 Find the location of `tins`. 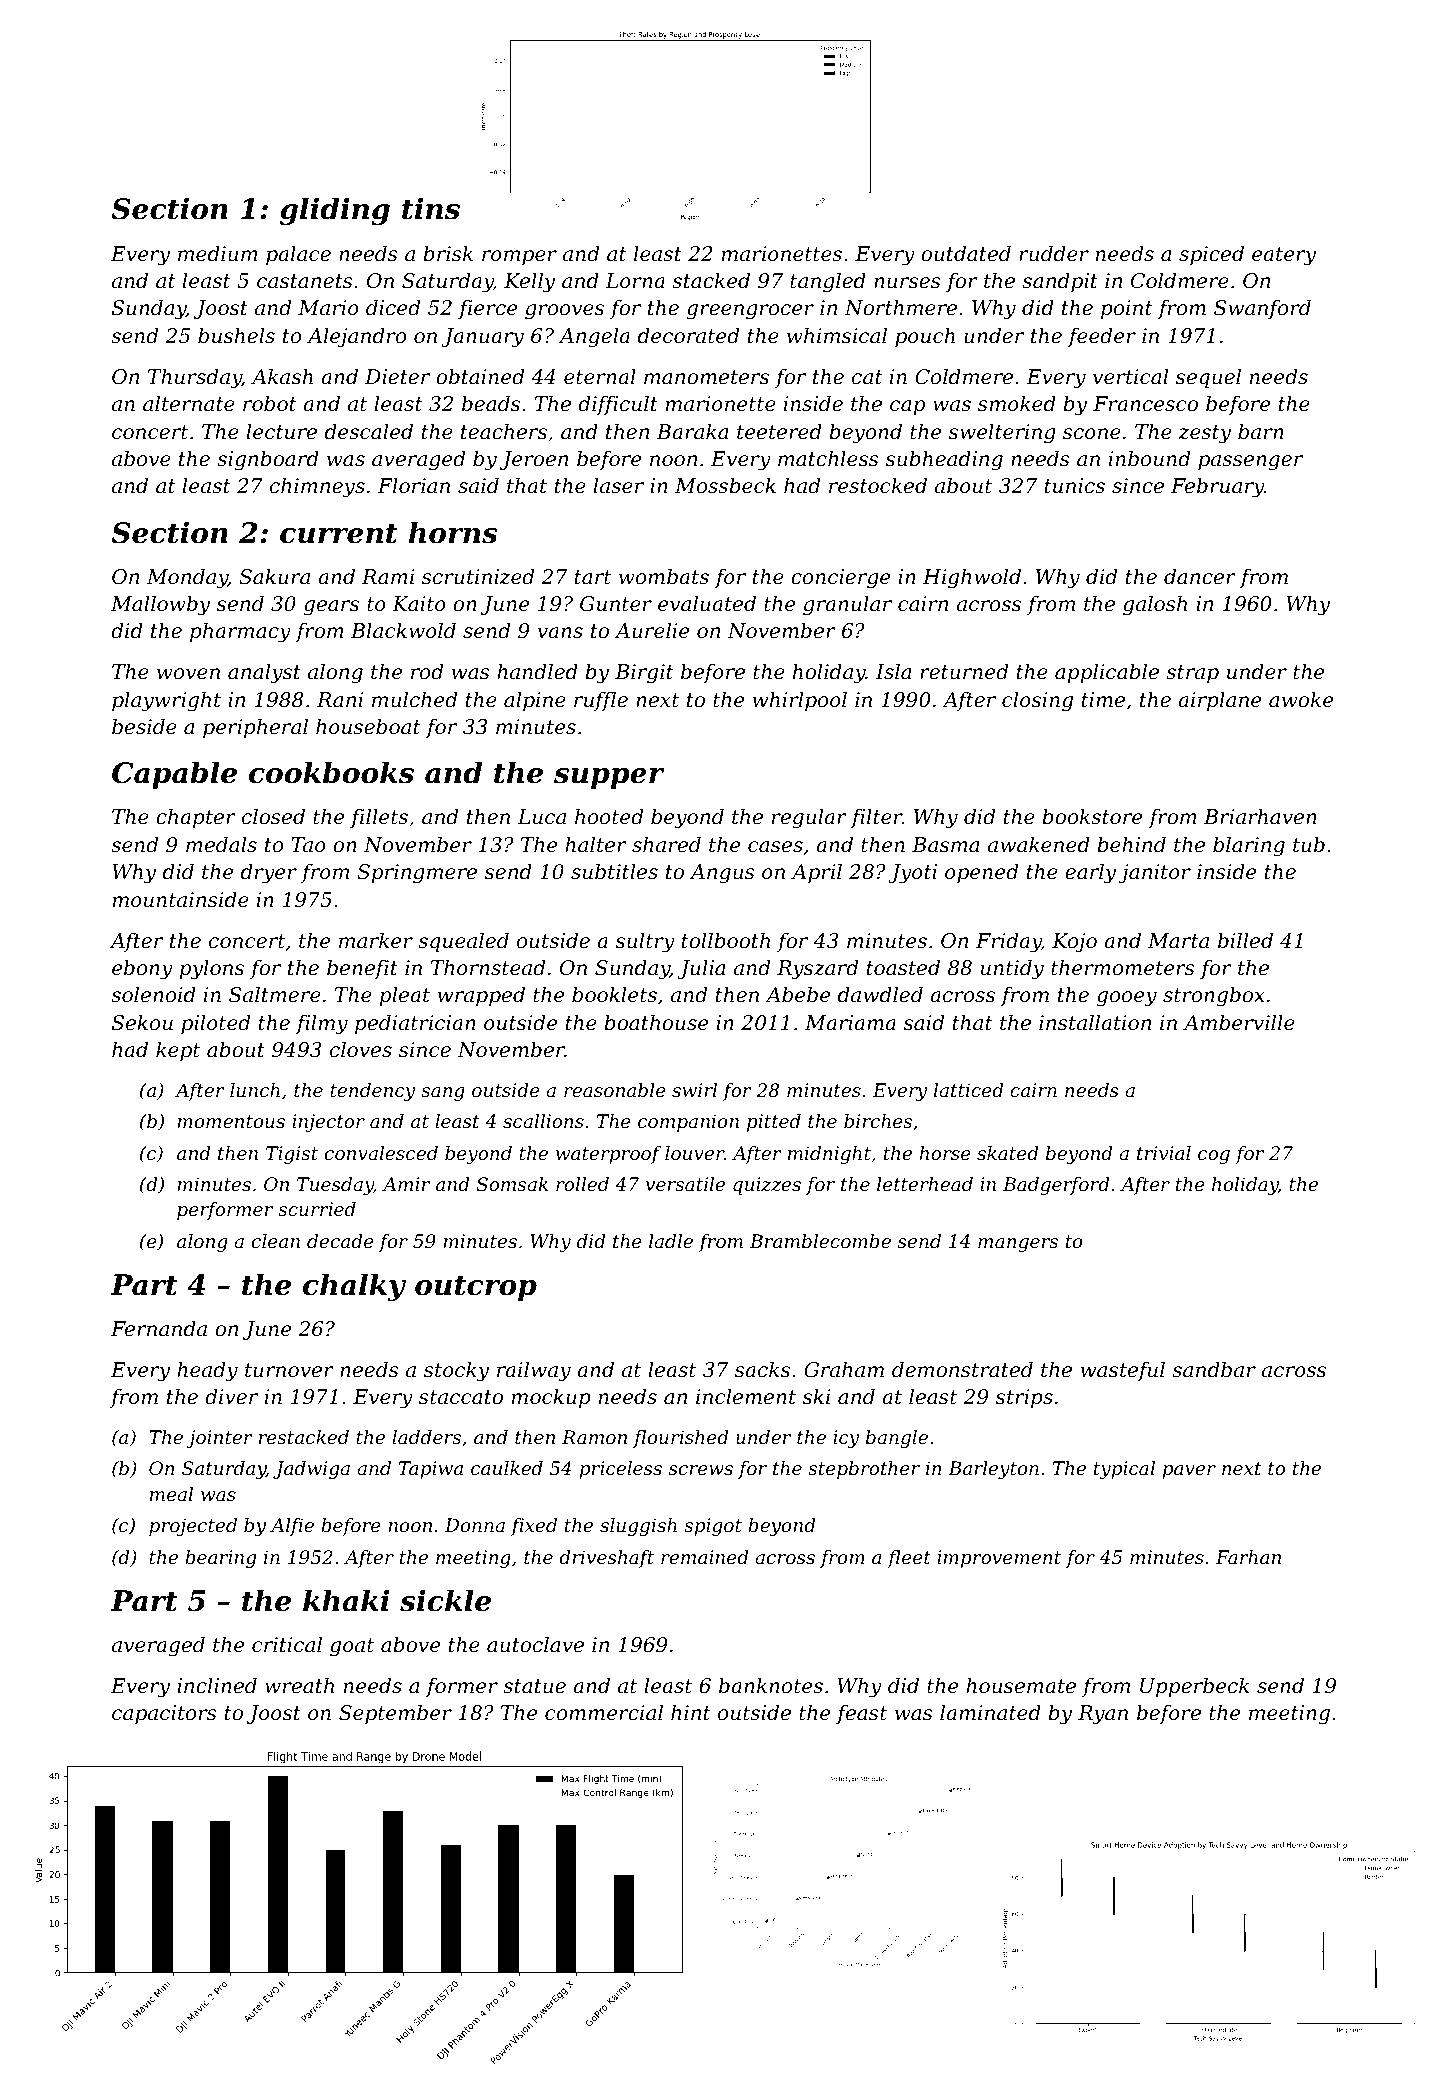

tins is located at coordinates (431, 208).
